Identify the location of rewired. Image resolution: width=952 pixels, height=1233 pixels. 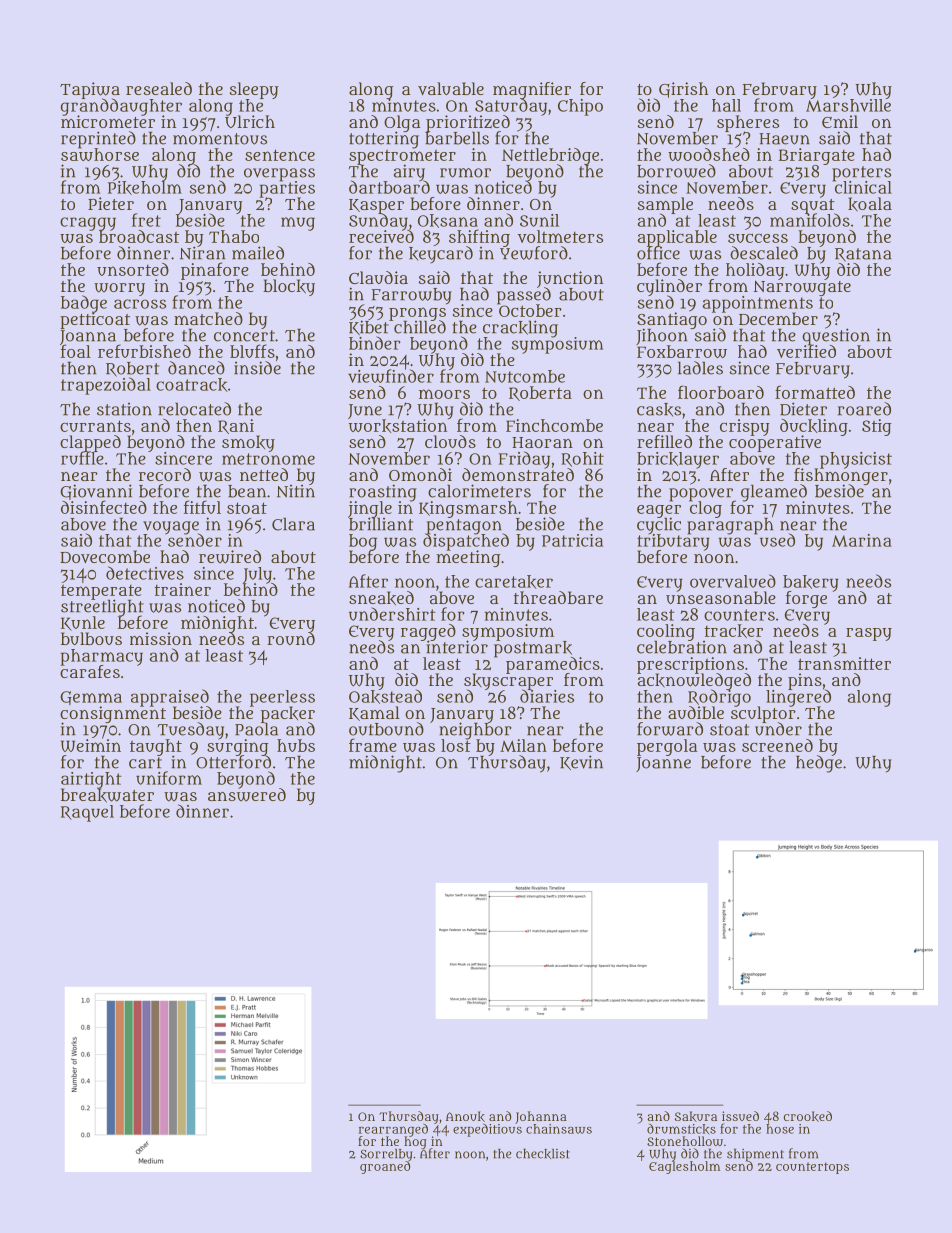
(230, 557).
